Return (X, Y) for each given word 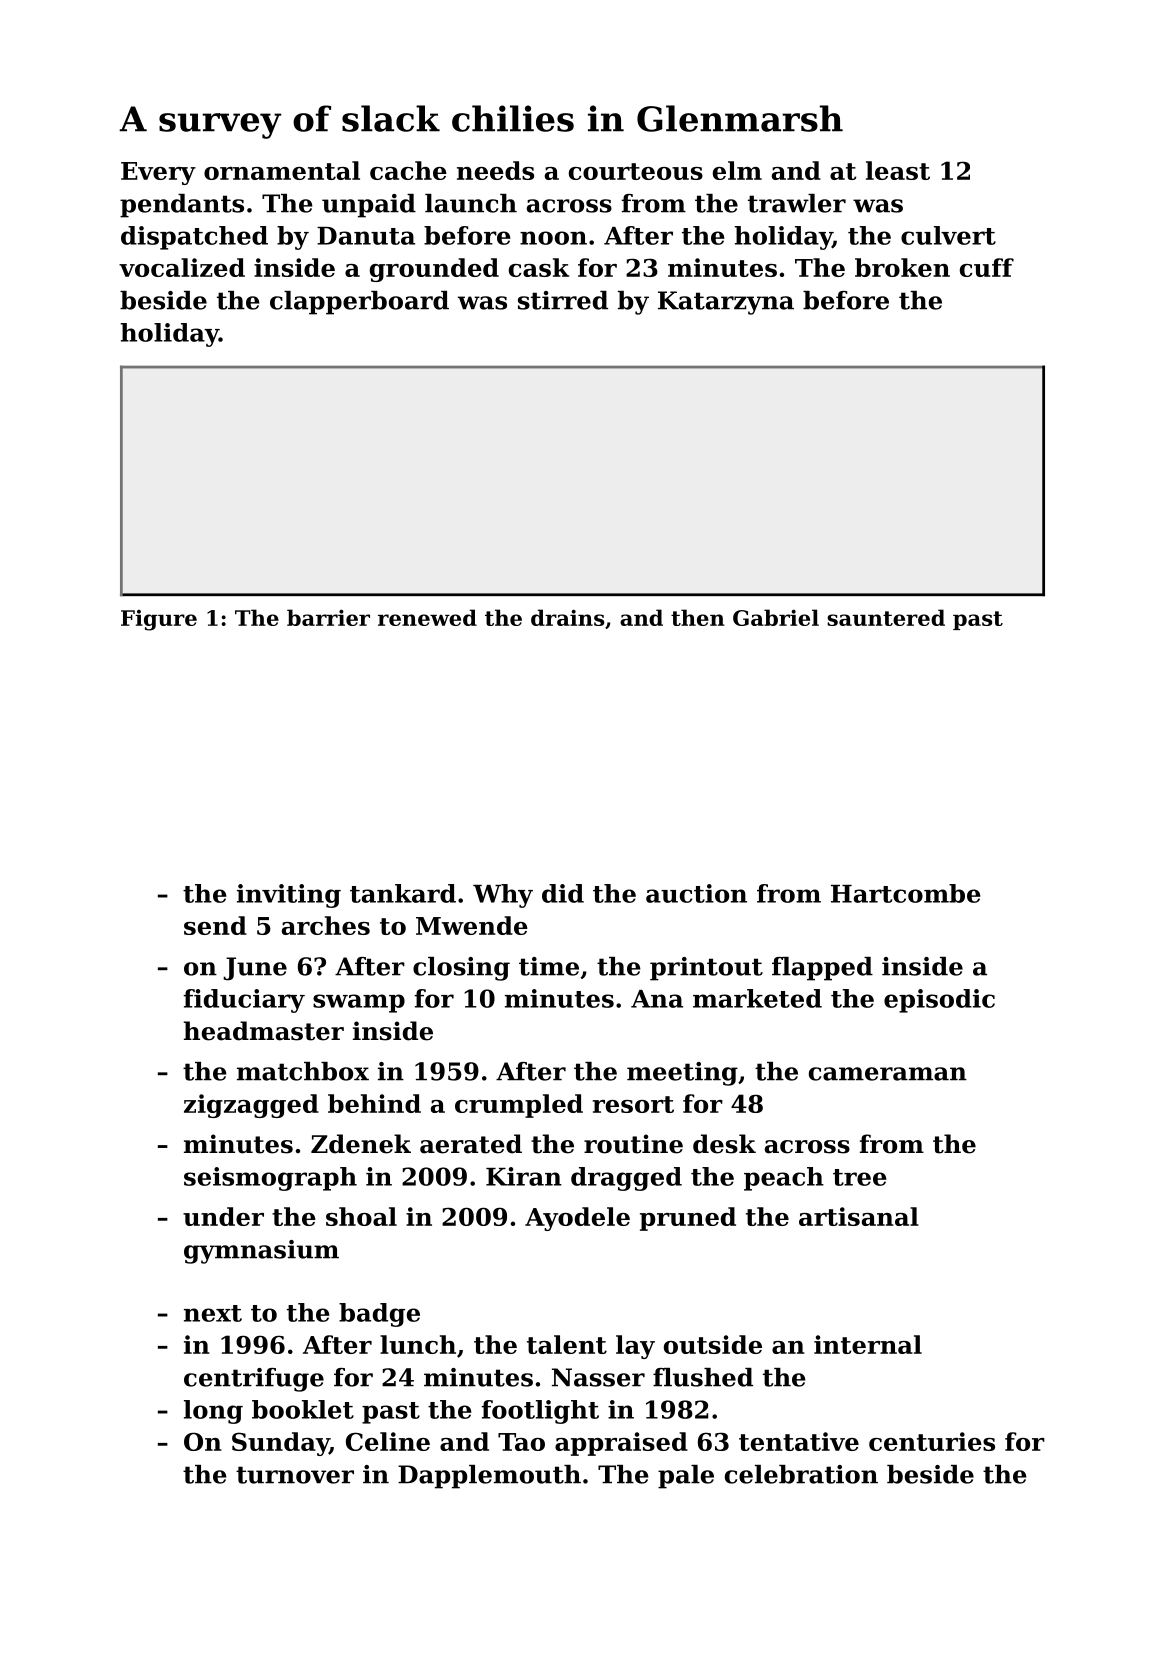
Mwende (472, 925)
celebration (801, 1474)
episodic (939, 1001)
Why (503, 896)
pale (686, 1477)
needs (495, 170)
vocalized (182, 267)
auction (696, 893)
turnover (295, 1475)
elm (737, 170)
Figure (159, 620)
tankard (403, 893)
